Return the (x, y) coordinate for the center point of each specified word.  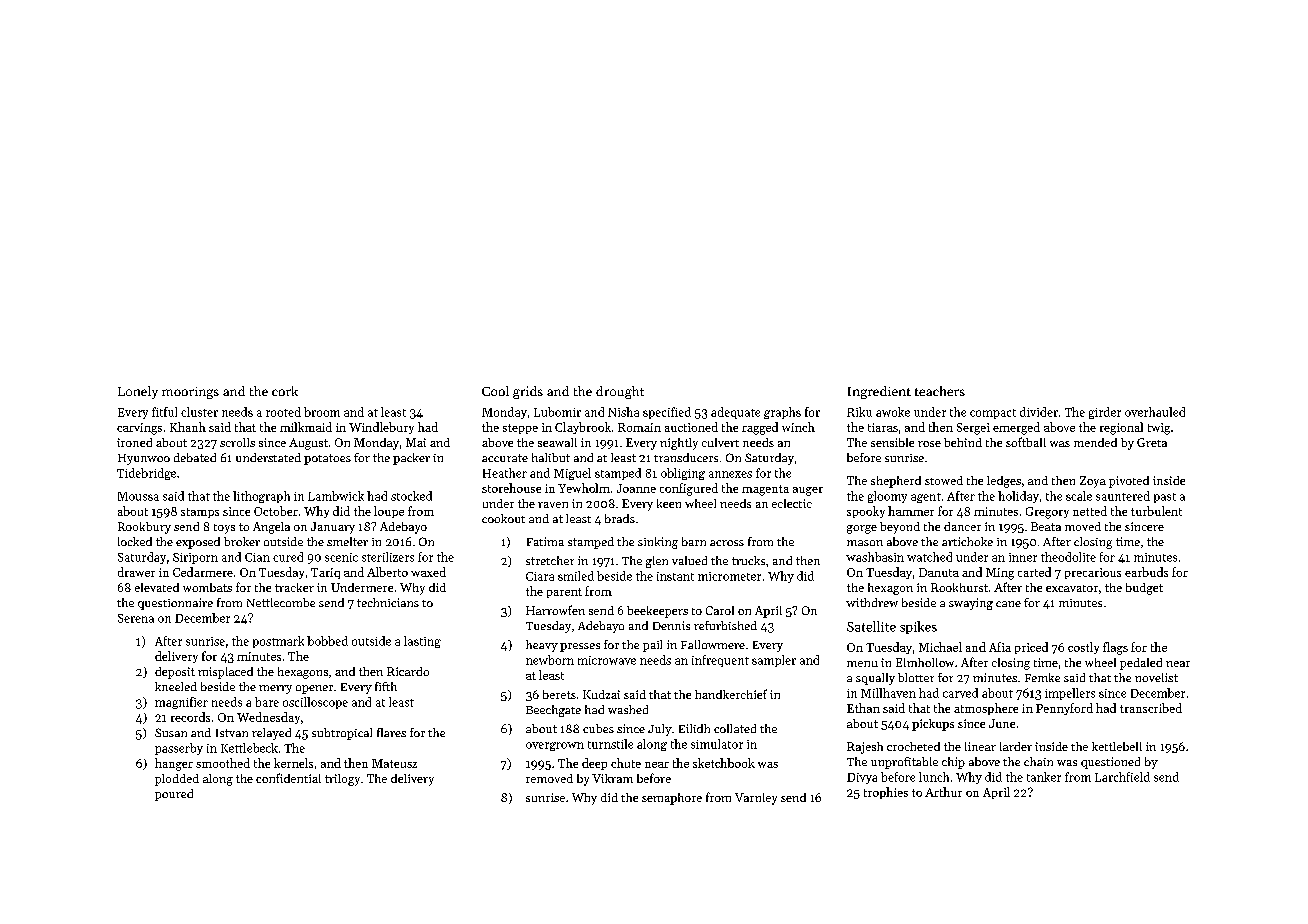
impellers (1070, 694)
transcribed (1151, 708)
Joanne (636, 488)
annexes (730, 474)
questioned (1110, 763)
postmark (278, 642)
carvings (139, 429)
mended (1095, 442)
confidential (288, 778)
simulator (717, 744)
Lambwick (336, 496)
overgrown (555, 746)
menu (862, 664)
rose (929, 444)
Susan (171, 732)
